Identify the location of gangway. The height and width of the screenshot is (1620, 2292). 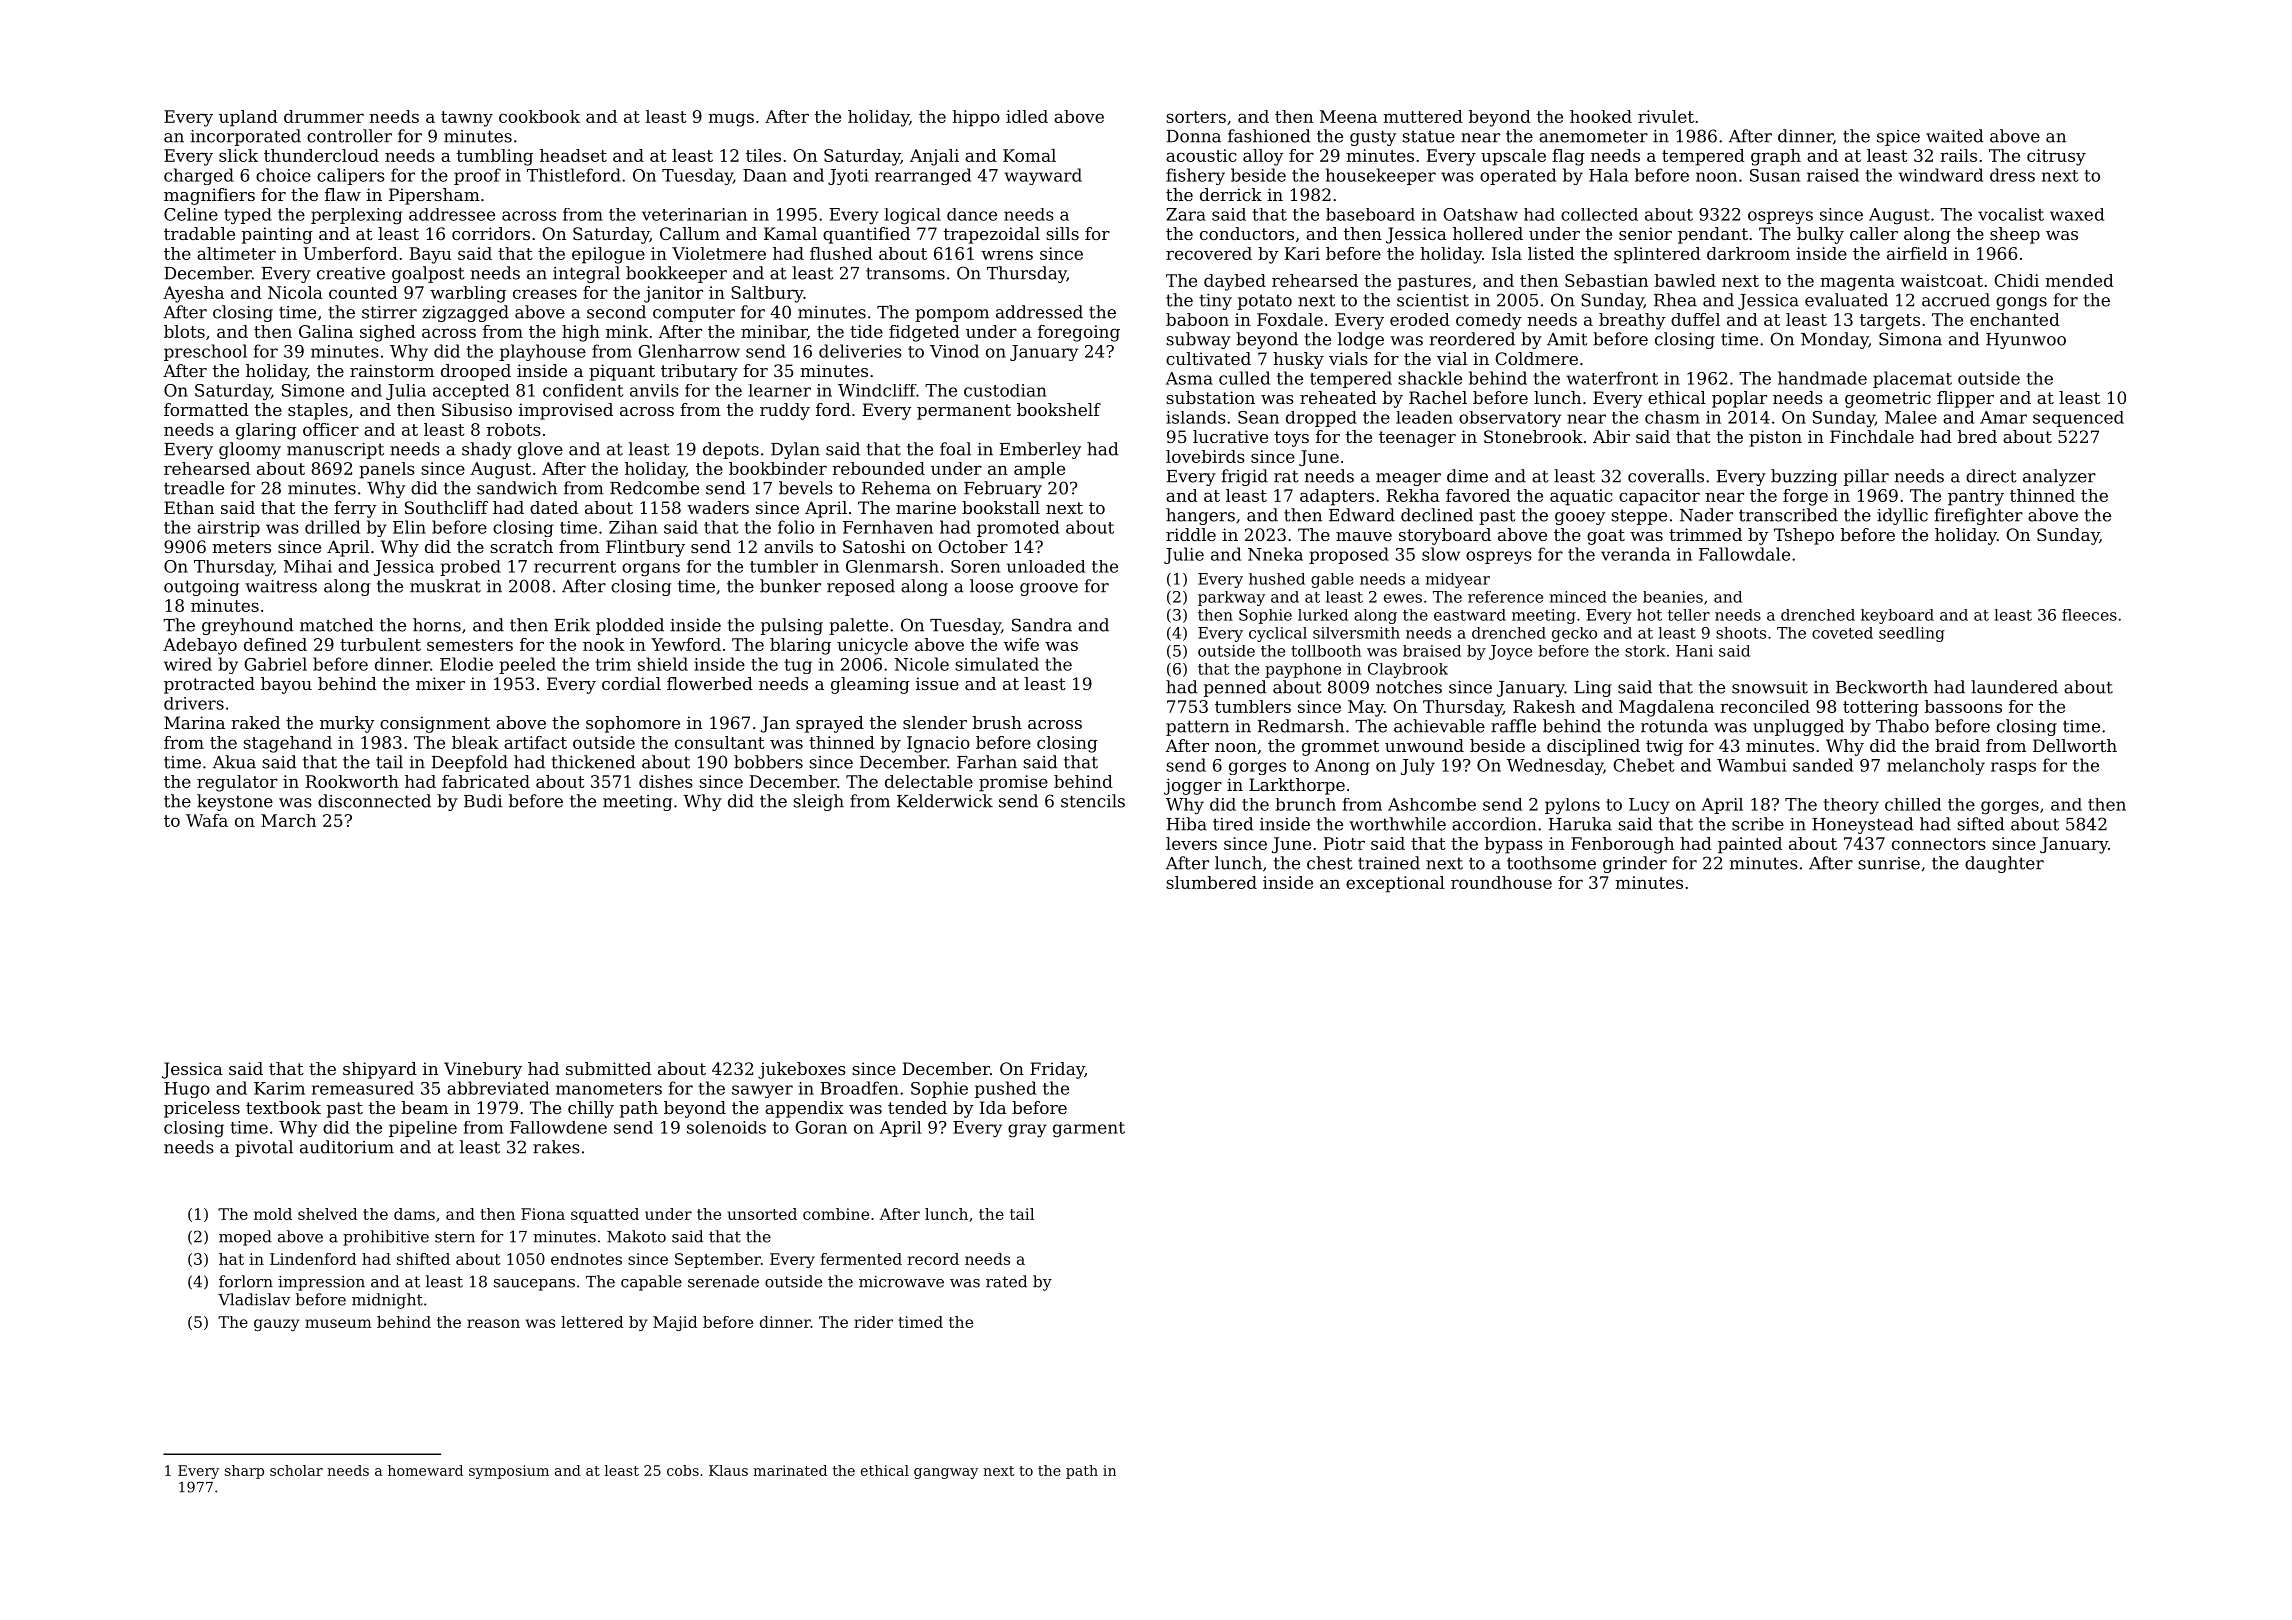
(946, 1473).
